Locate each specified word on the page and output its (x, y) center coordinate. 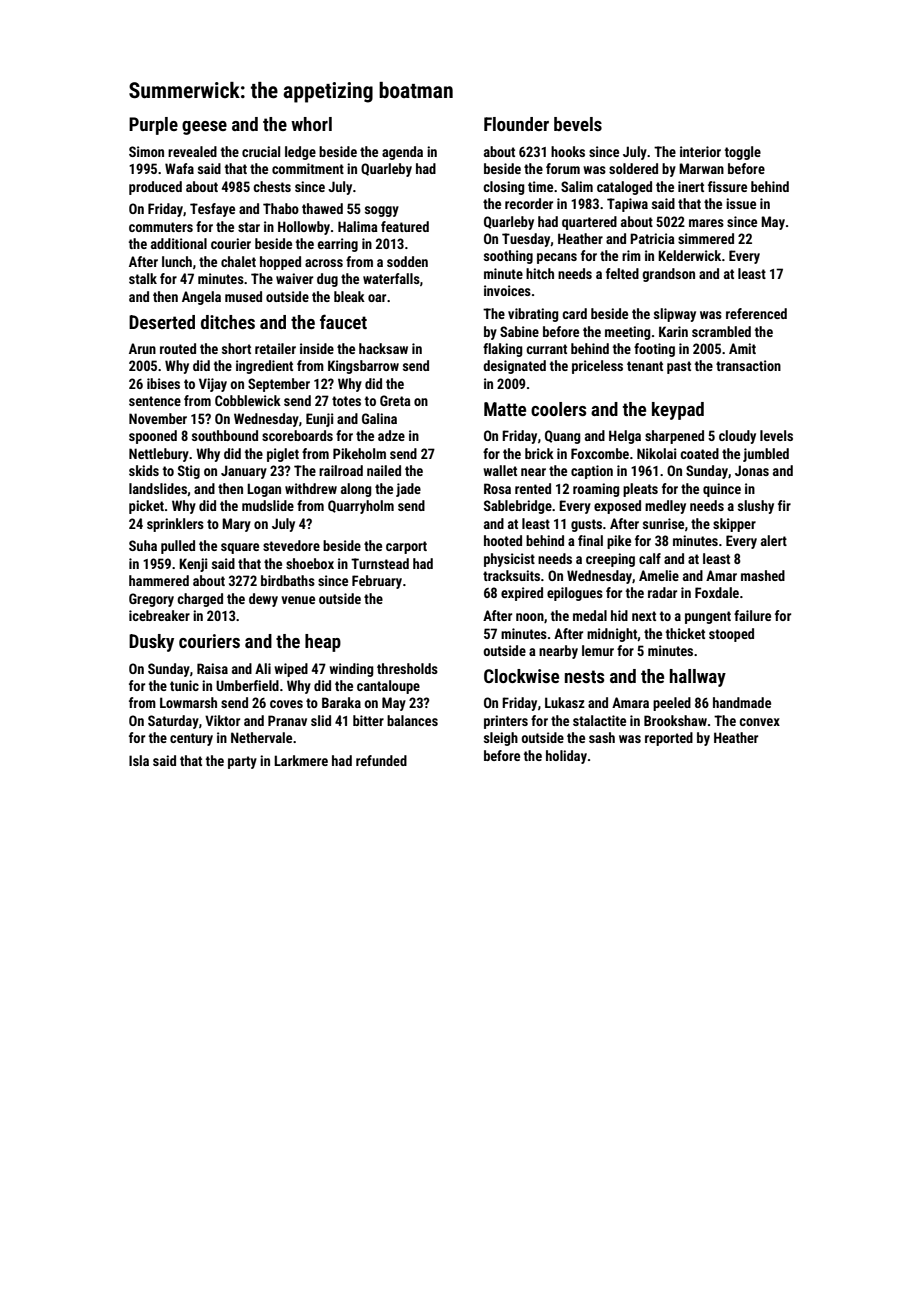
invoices (507, 290)
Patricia (652, 238)
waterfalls (391, 278)
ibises (163, 383)
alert (774, 540)
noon (530, 617)
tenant (645, 366)
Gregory (151, 600)
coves (286, 704)
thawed (322, 208)
